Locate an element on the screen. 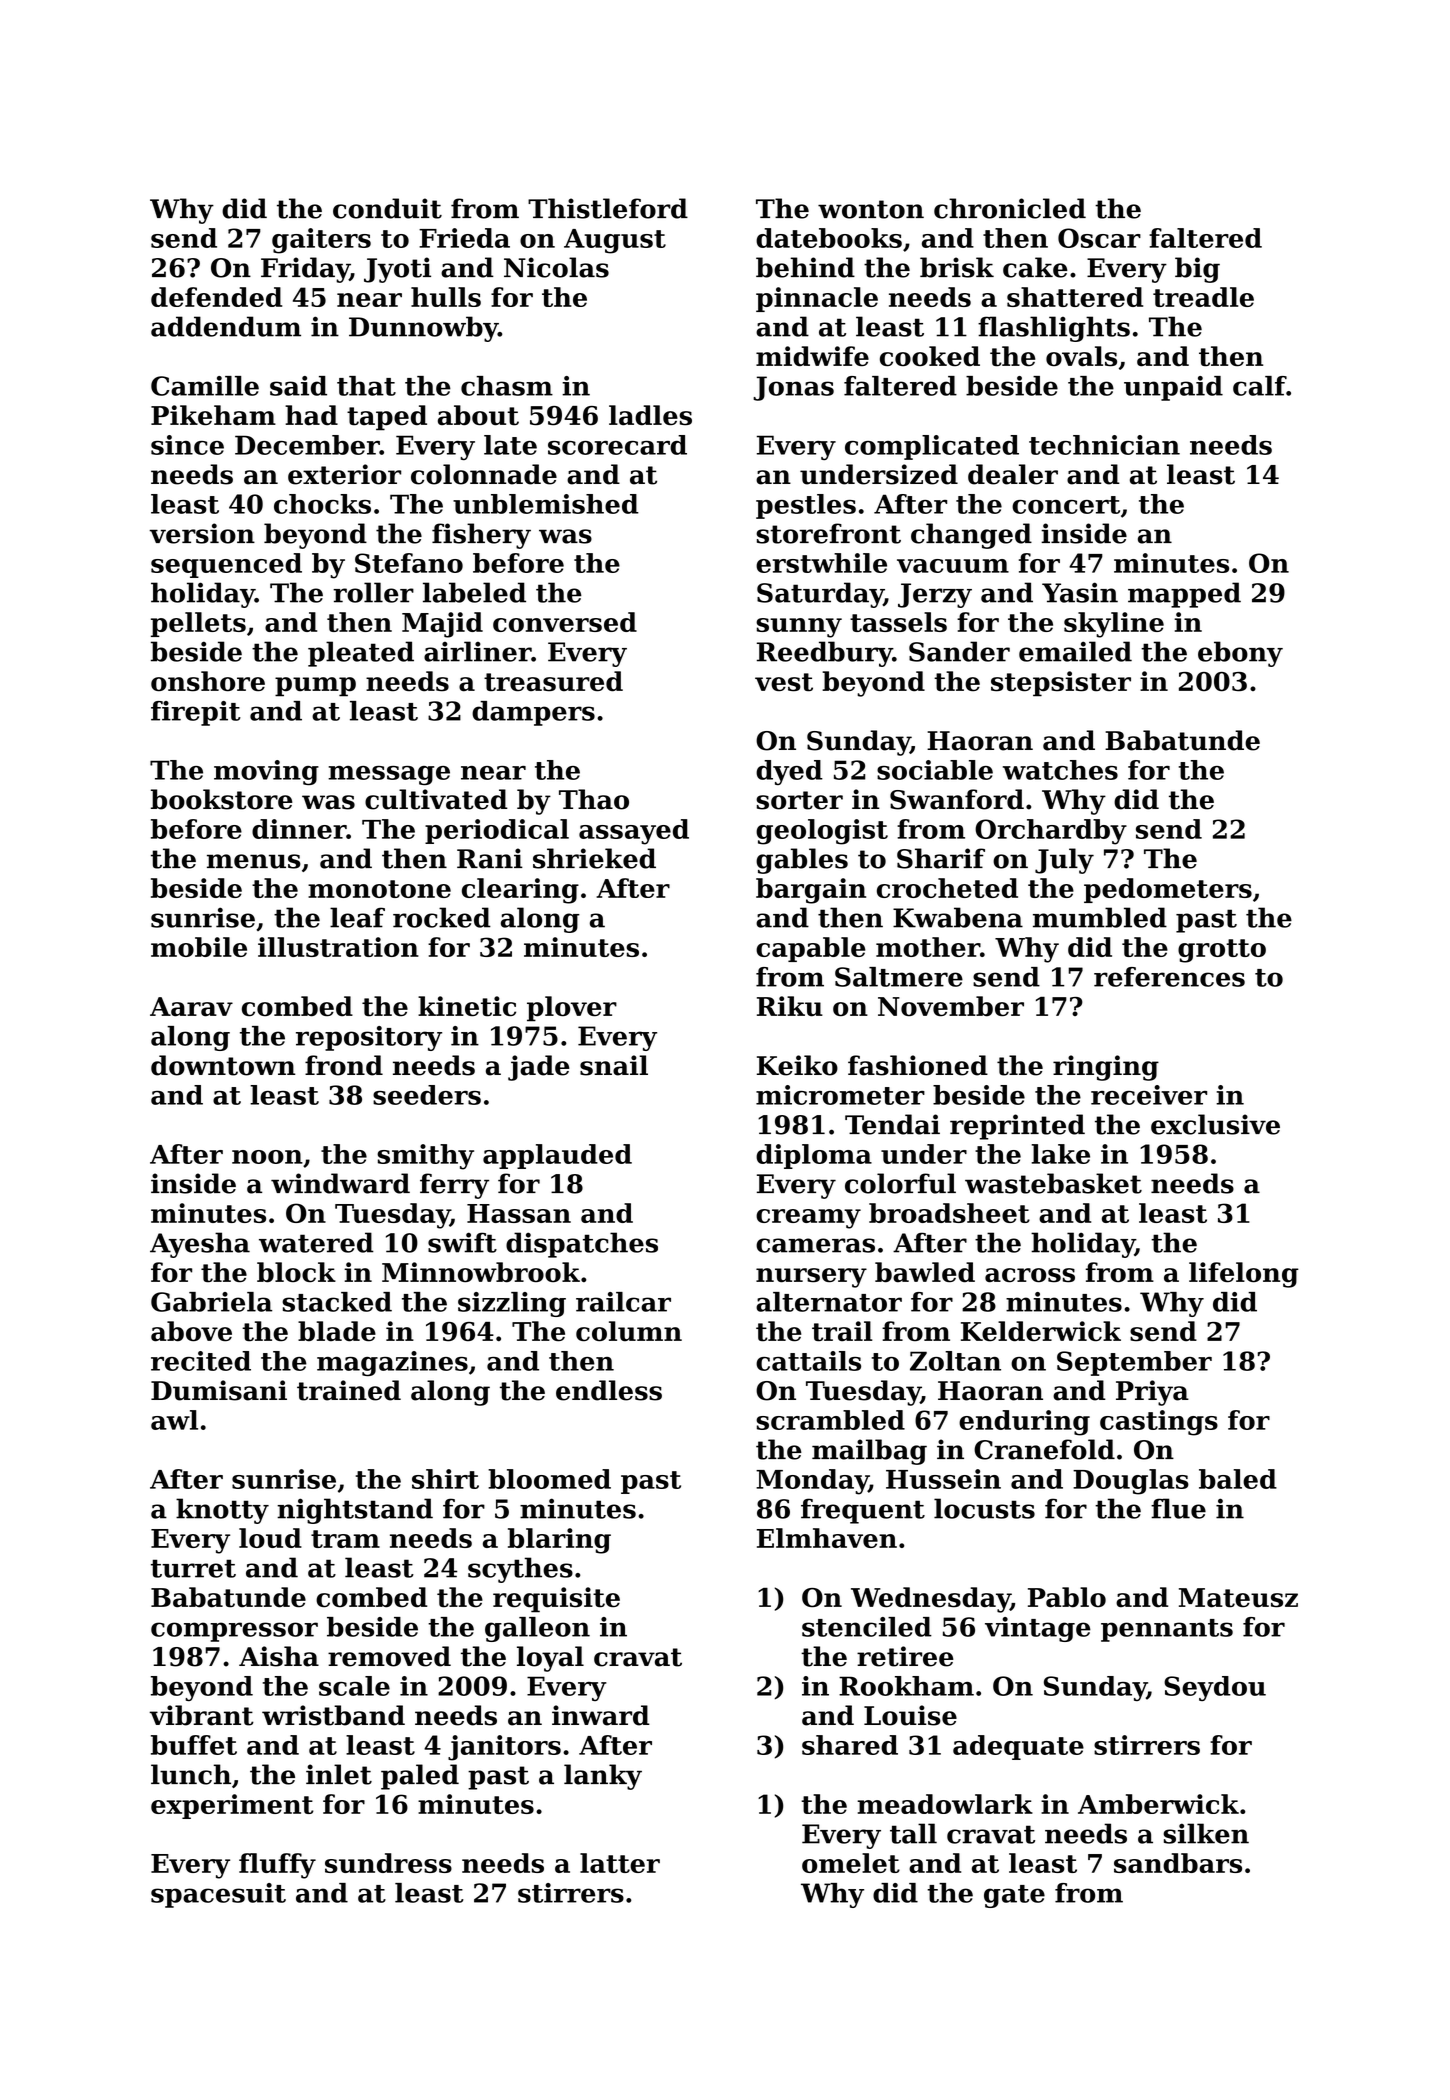 The height and width of the screenshot is (2100, 1450). baled is located at coordinates (1238, 1479).
